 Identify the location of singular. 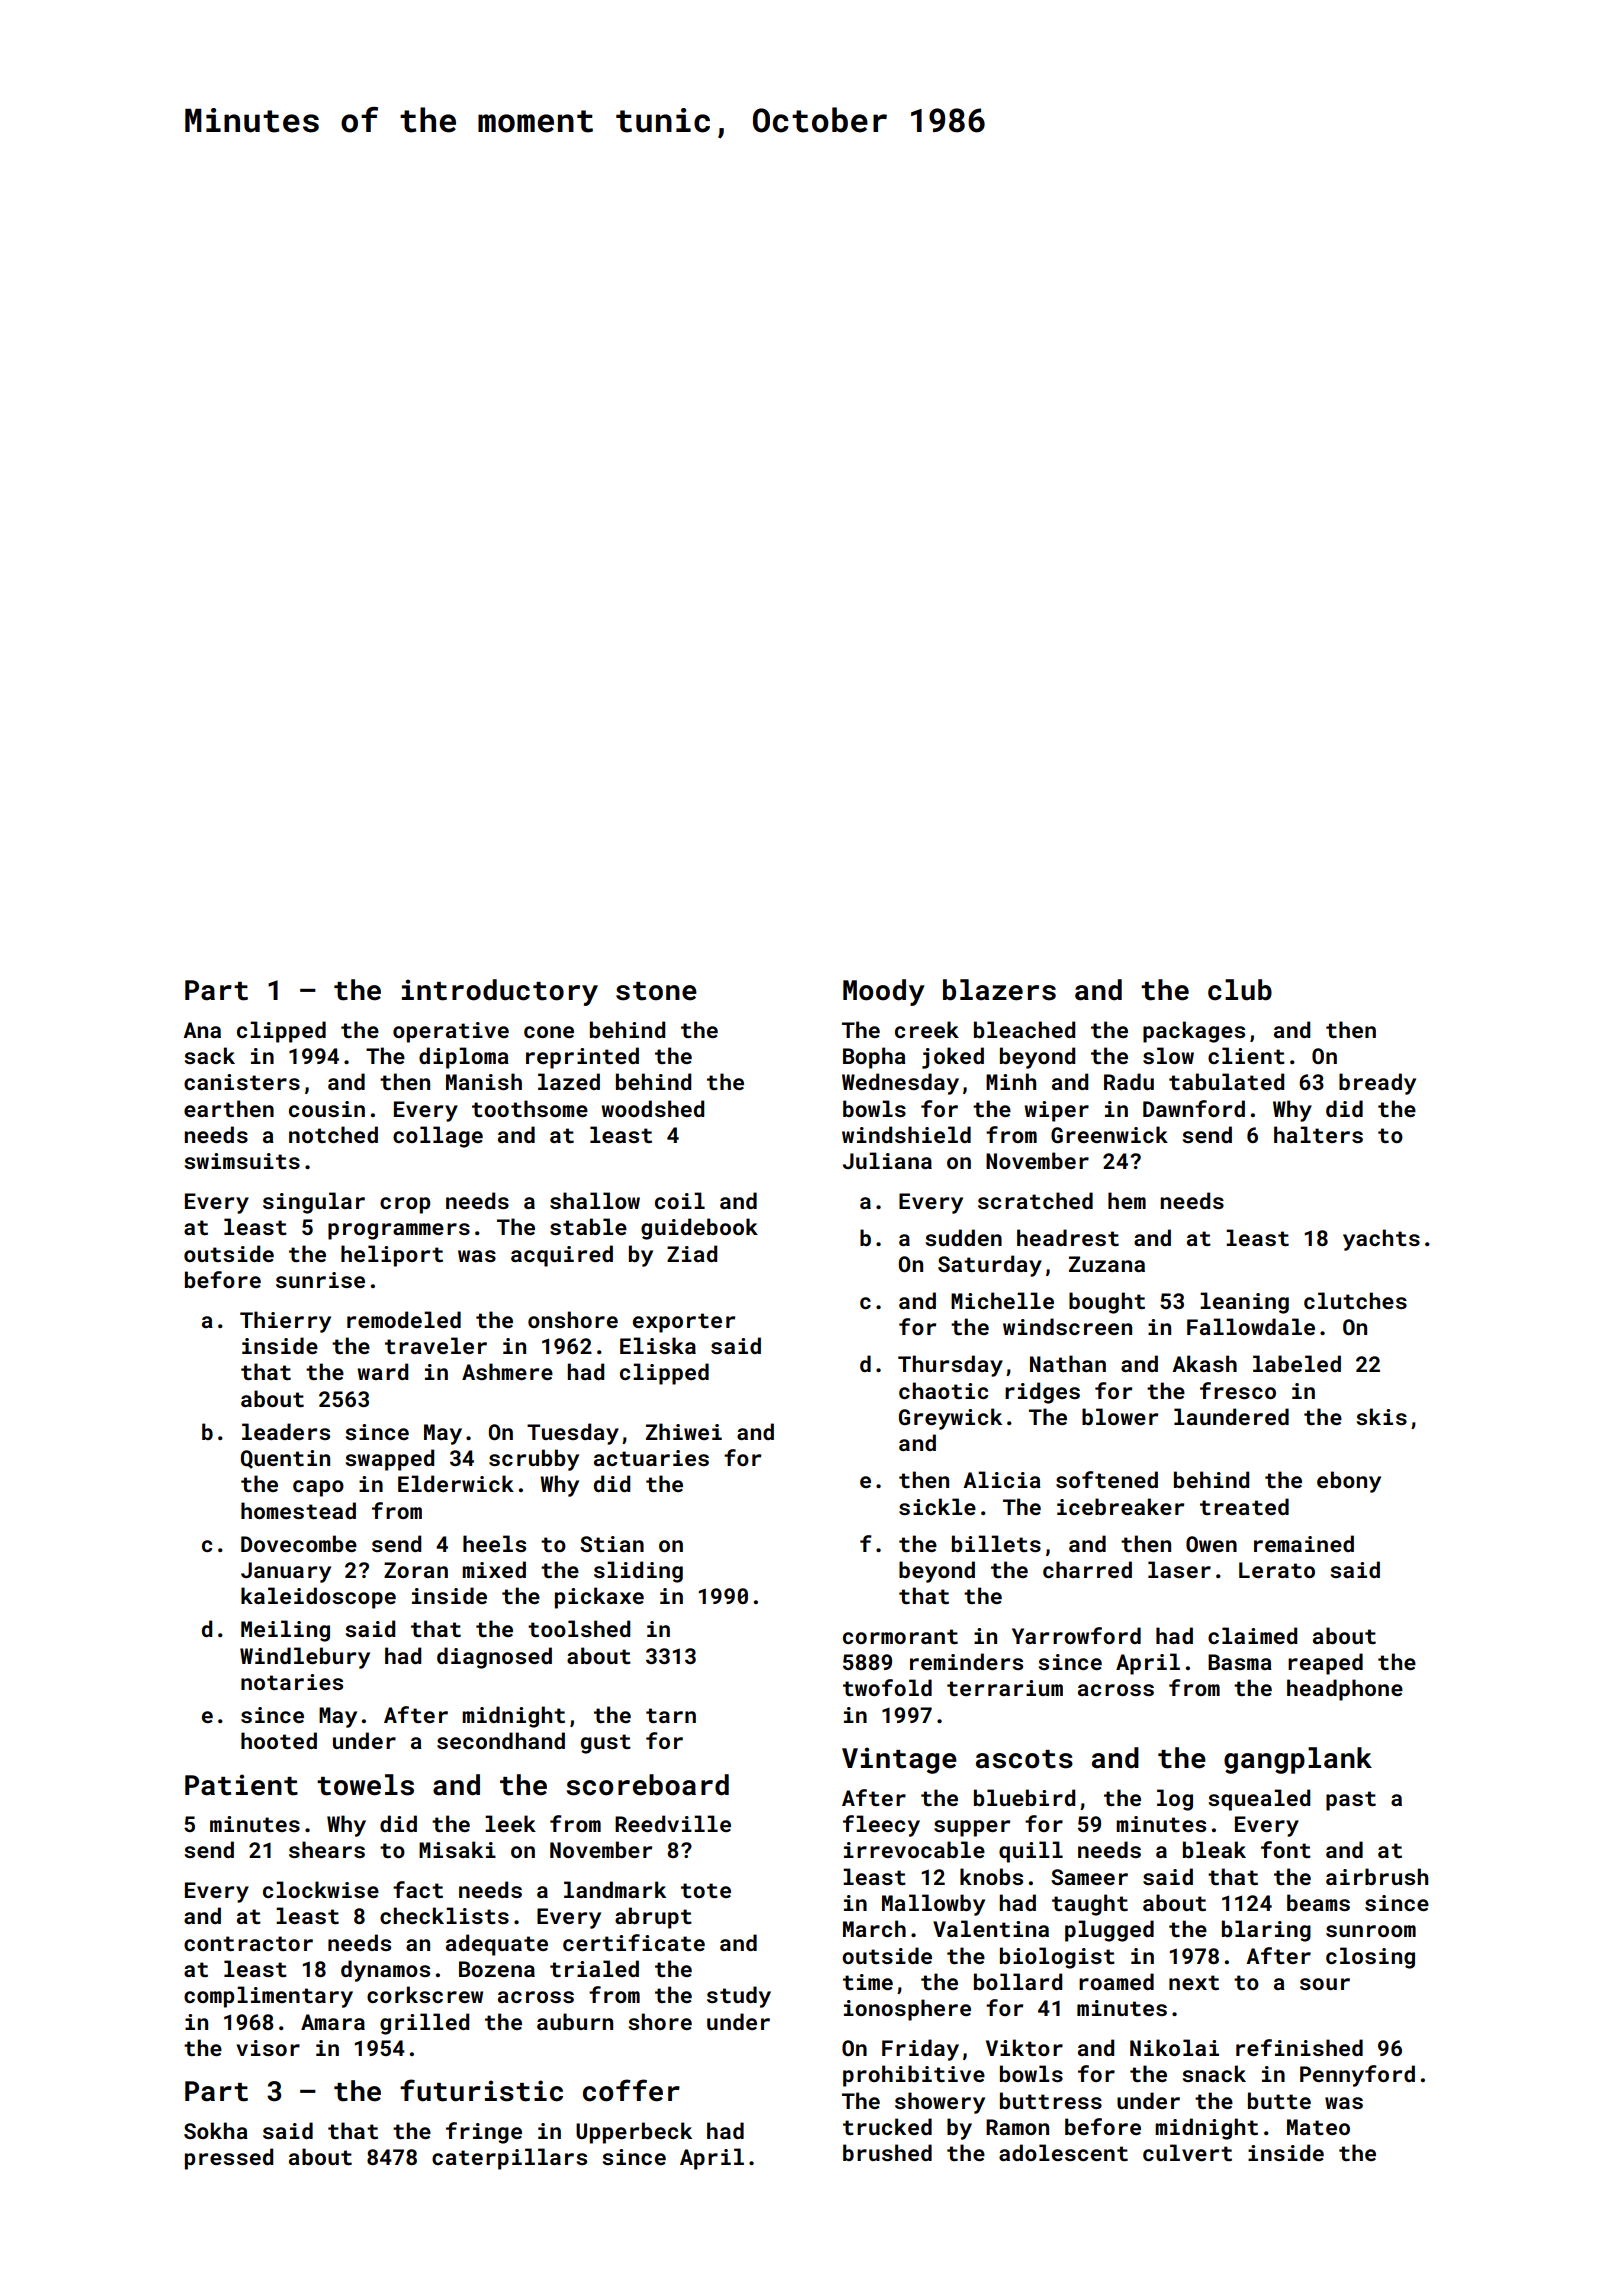
(314, 1203).
